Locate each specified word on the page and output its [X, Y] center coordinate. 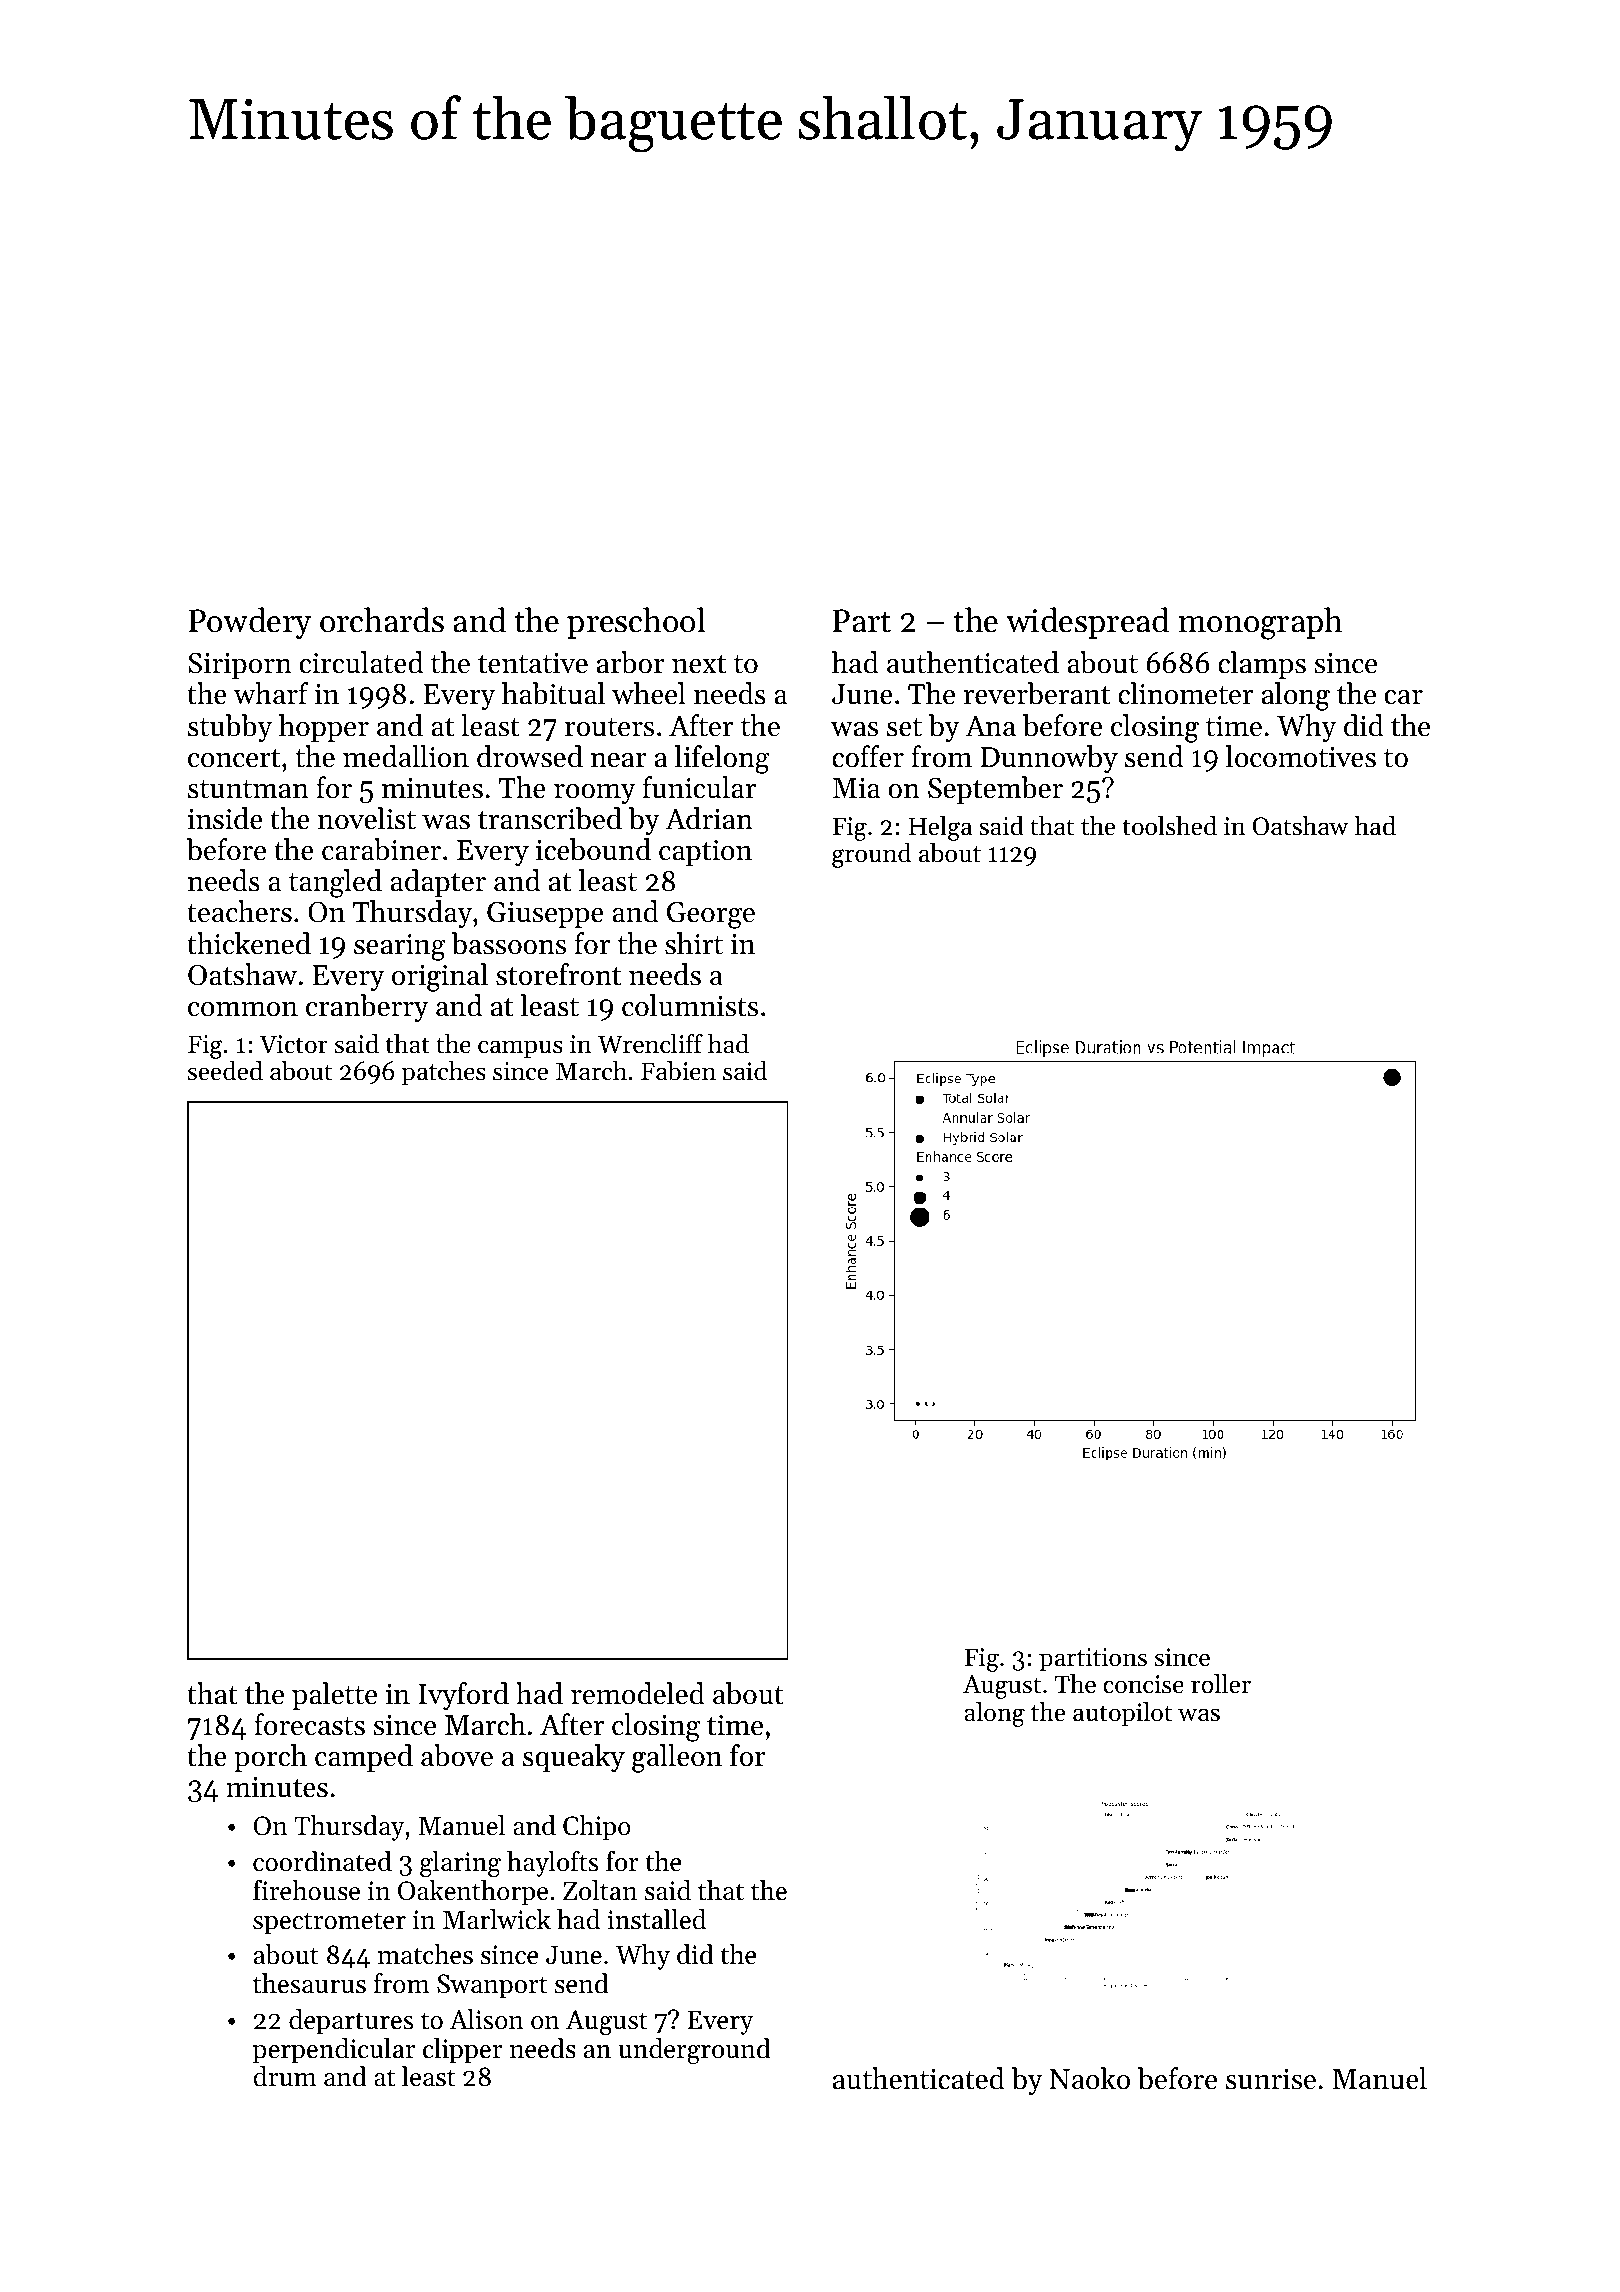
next [699, 664]
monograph [1260, 623]
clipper [462, 2051]
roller [1221, 1684]
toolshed [1169, 826]
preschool [636, 623]
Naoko [1089, 2078]
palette [334, 1696]
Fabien [678, 1071]
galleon [677, 1758]
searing [400, 947]
